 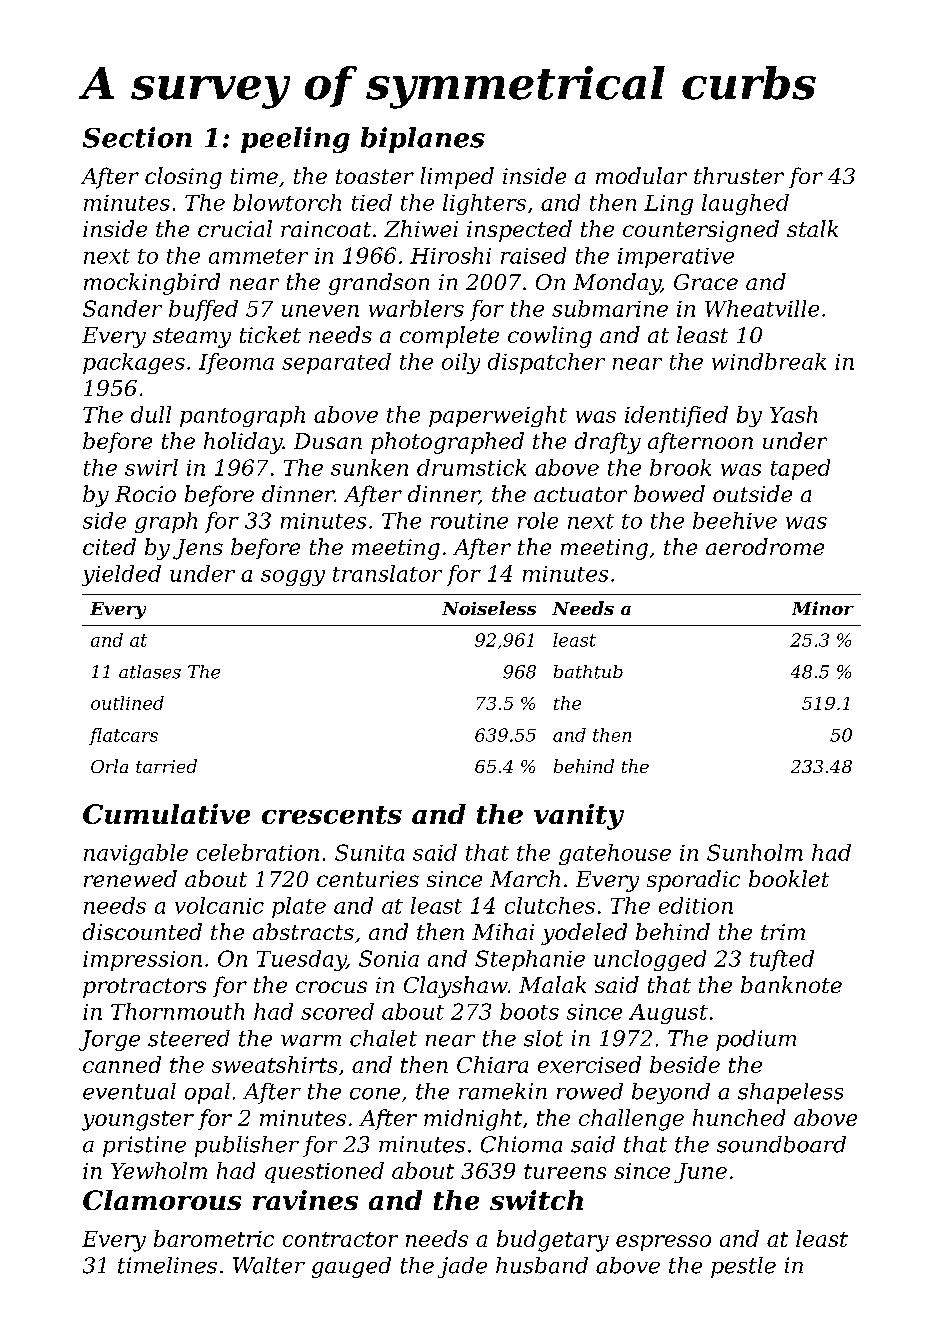 What do you see at coordinates (745, 204) in the document?
I see `laughed` at bounding box center [745, 204].
